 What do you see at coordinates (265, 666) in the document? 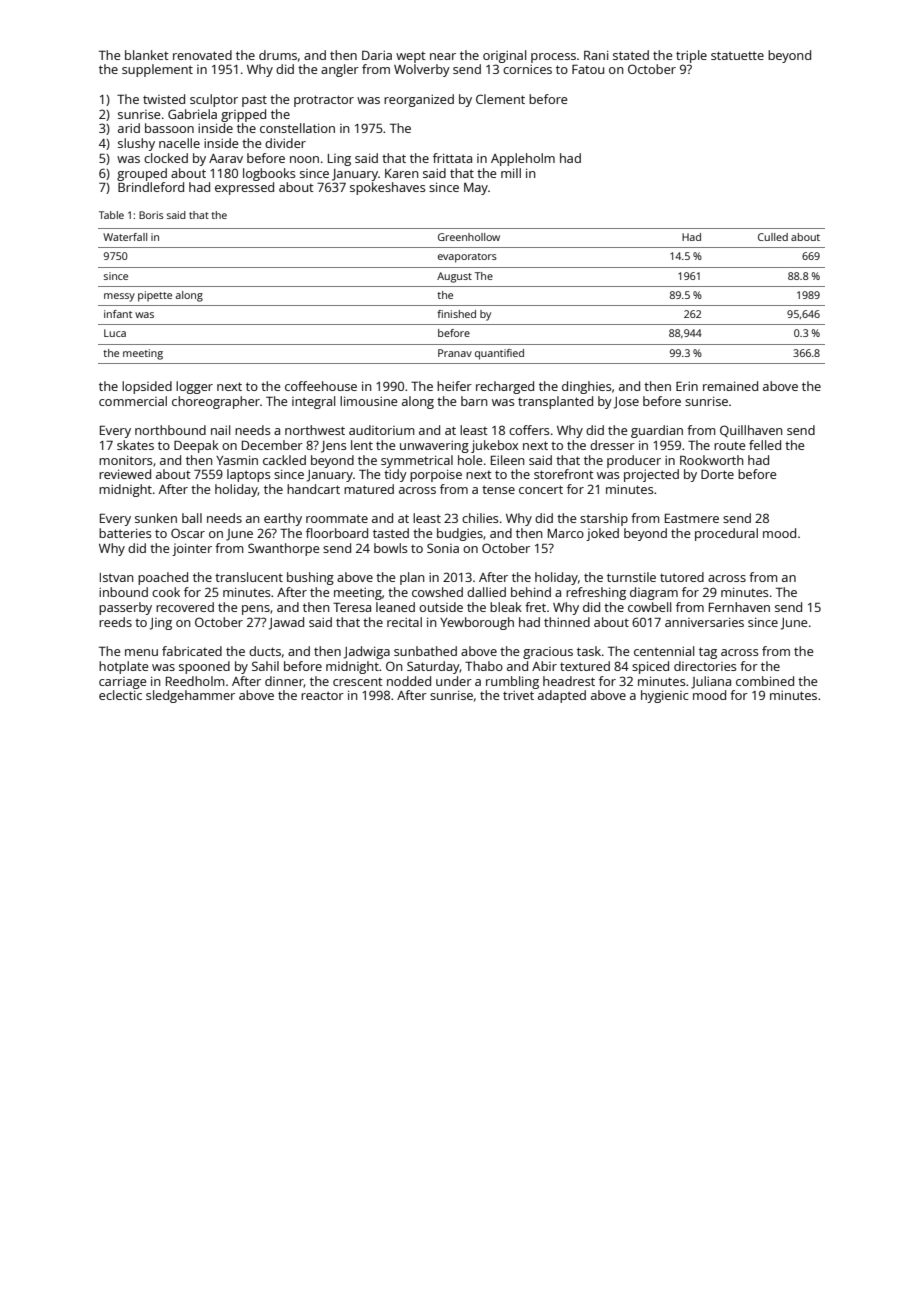
I see `Sahil` at bounding box center [265, 666].
